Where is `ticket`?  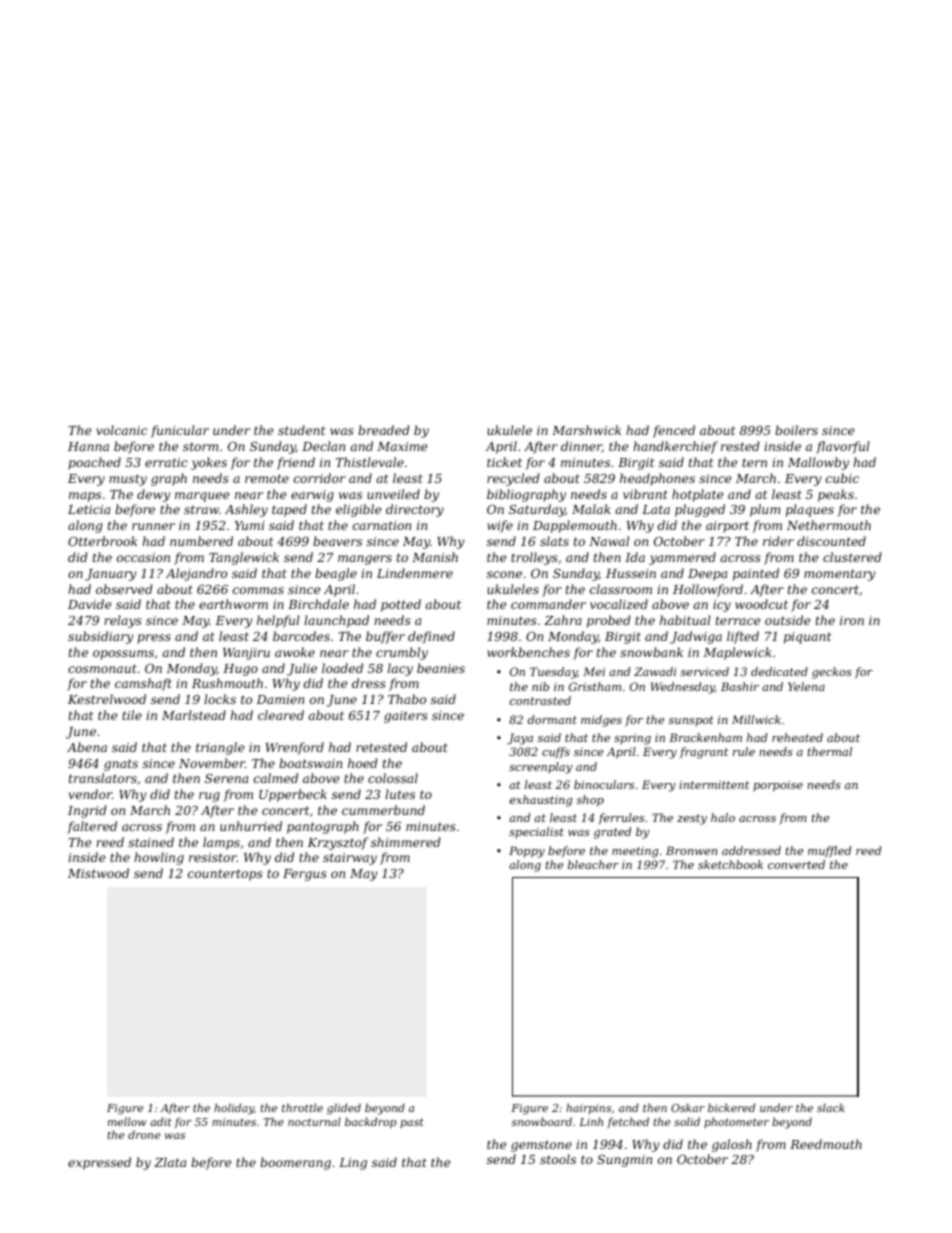 ticket is located at coordinates (504, 462).
